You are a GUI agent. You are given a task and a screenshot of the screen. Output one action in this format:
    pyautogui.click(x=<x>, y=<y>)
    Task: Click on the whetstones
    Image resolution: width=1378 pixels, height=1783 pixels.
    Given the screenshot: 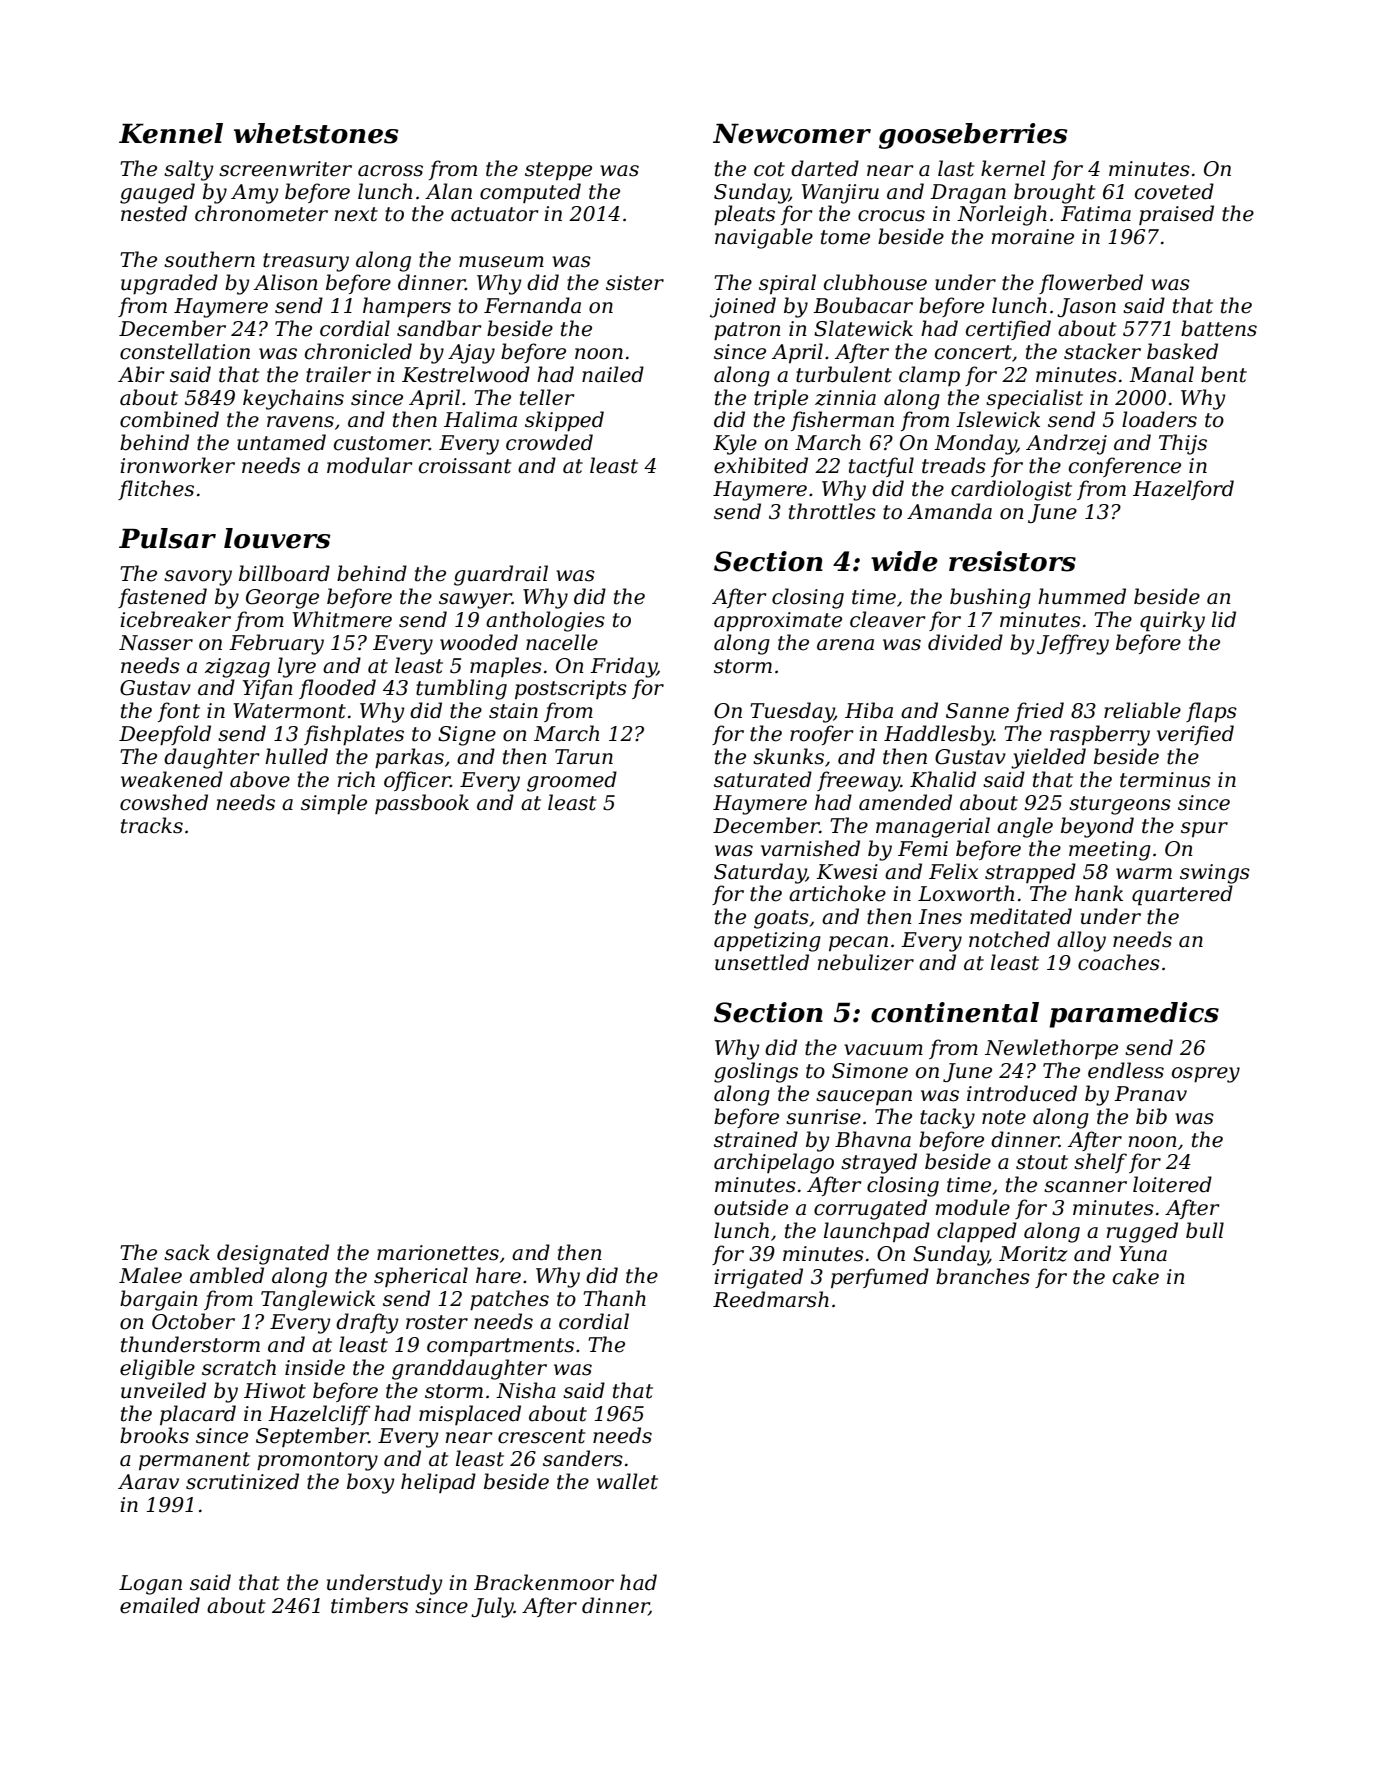 What is the action you would take?
    pyautogui.click(x=316, y=133)
